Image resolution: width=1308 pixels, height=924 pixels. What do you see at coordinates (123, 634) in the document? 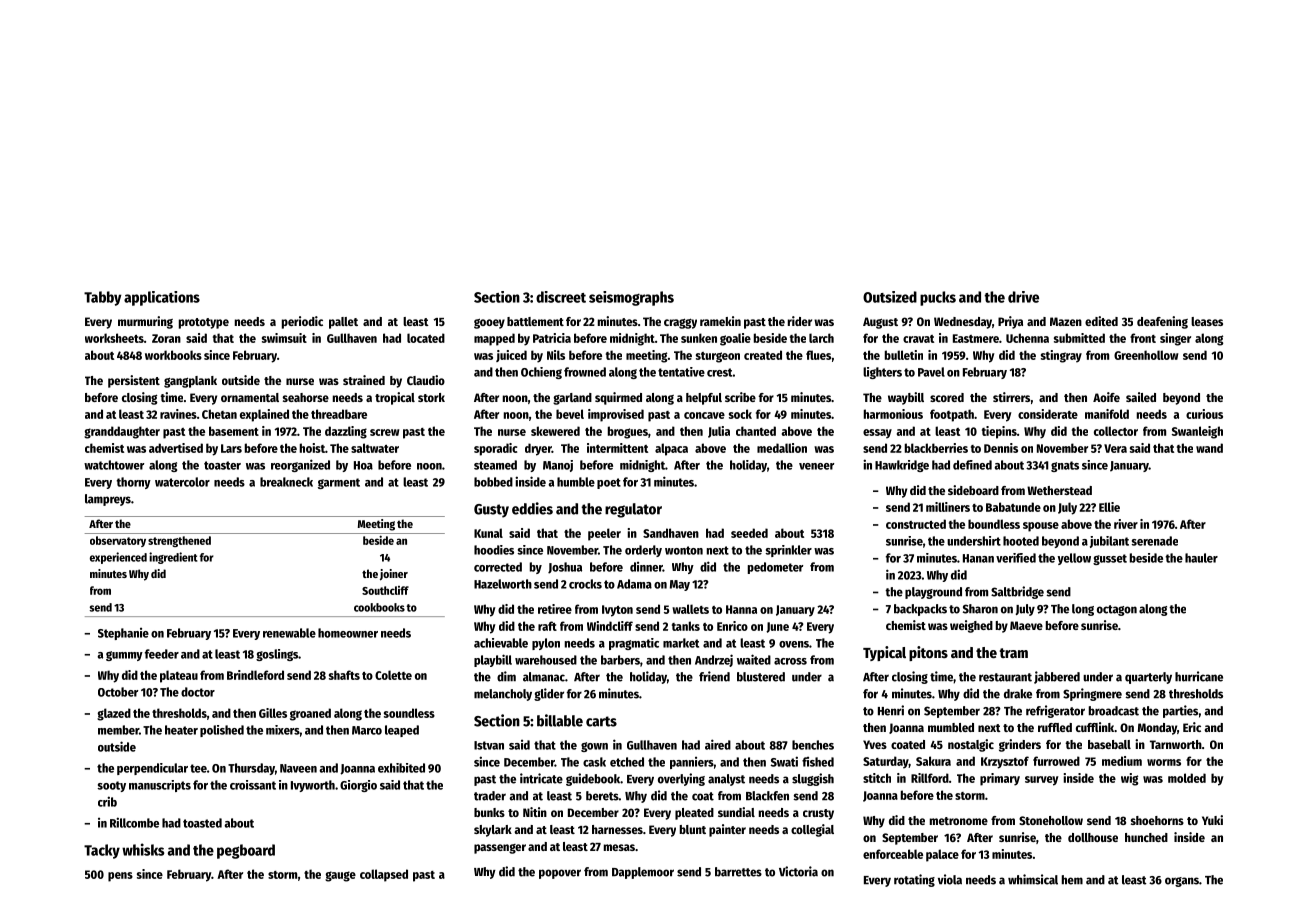
I see `Stephanie` at bounding box center [123, 634].
